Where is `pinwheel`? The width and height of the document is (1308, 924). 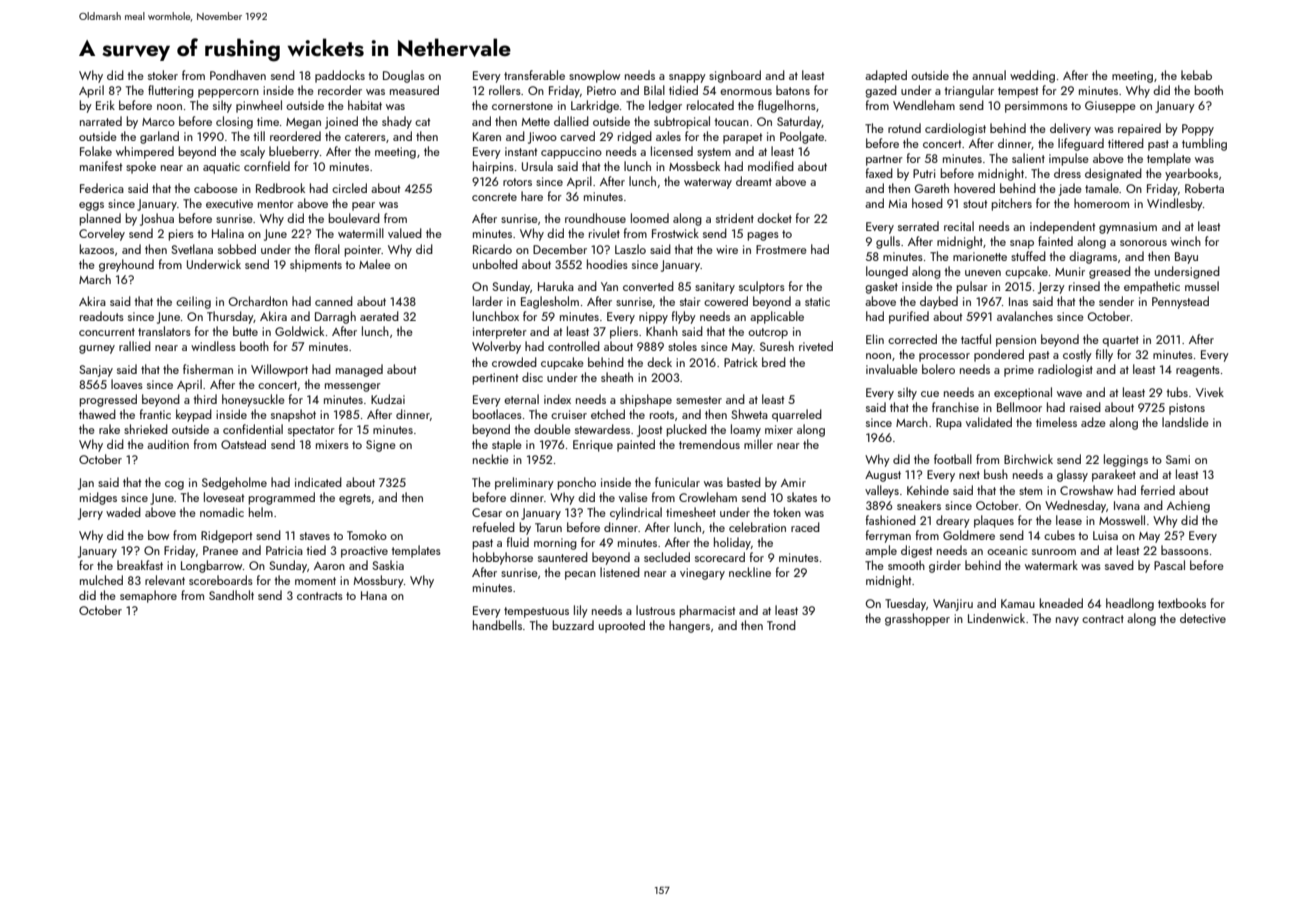
pinwheel is located at coordinates (259, 106).
